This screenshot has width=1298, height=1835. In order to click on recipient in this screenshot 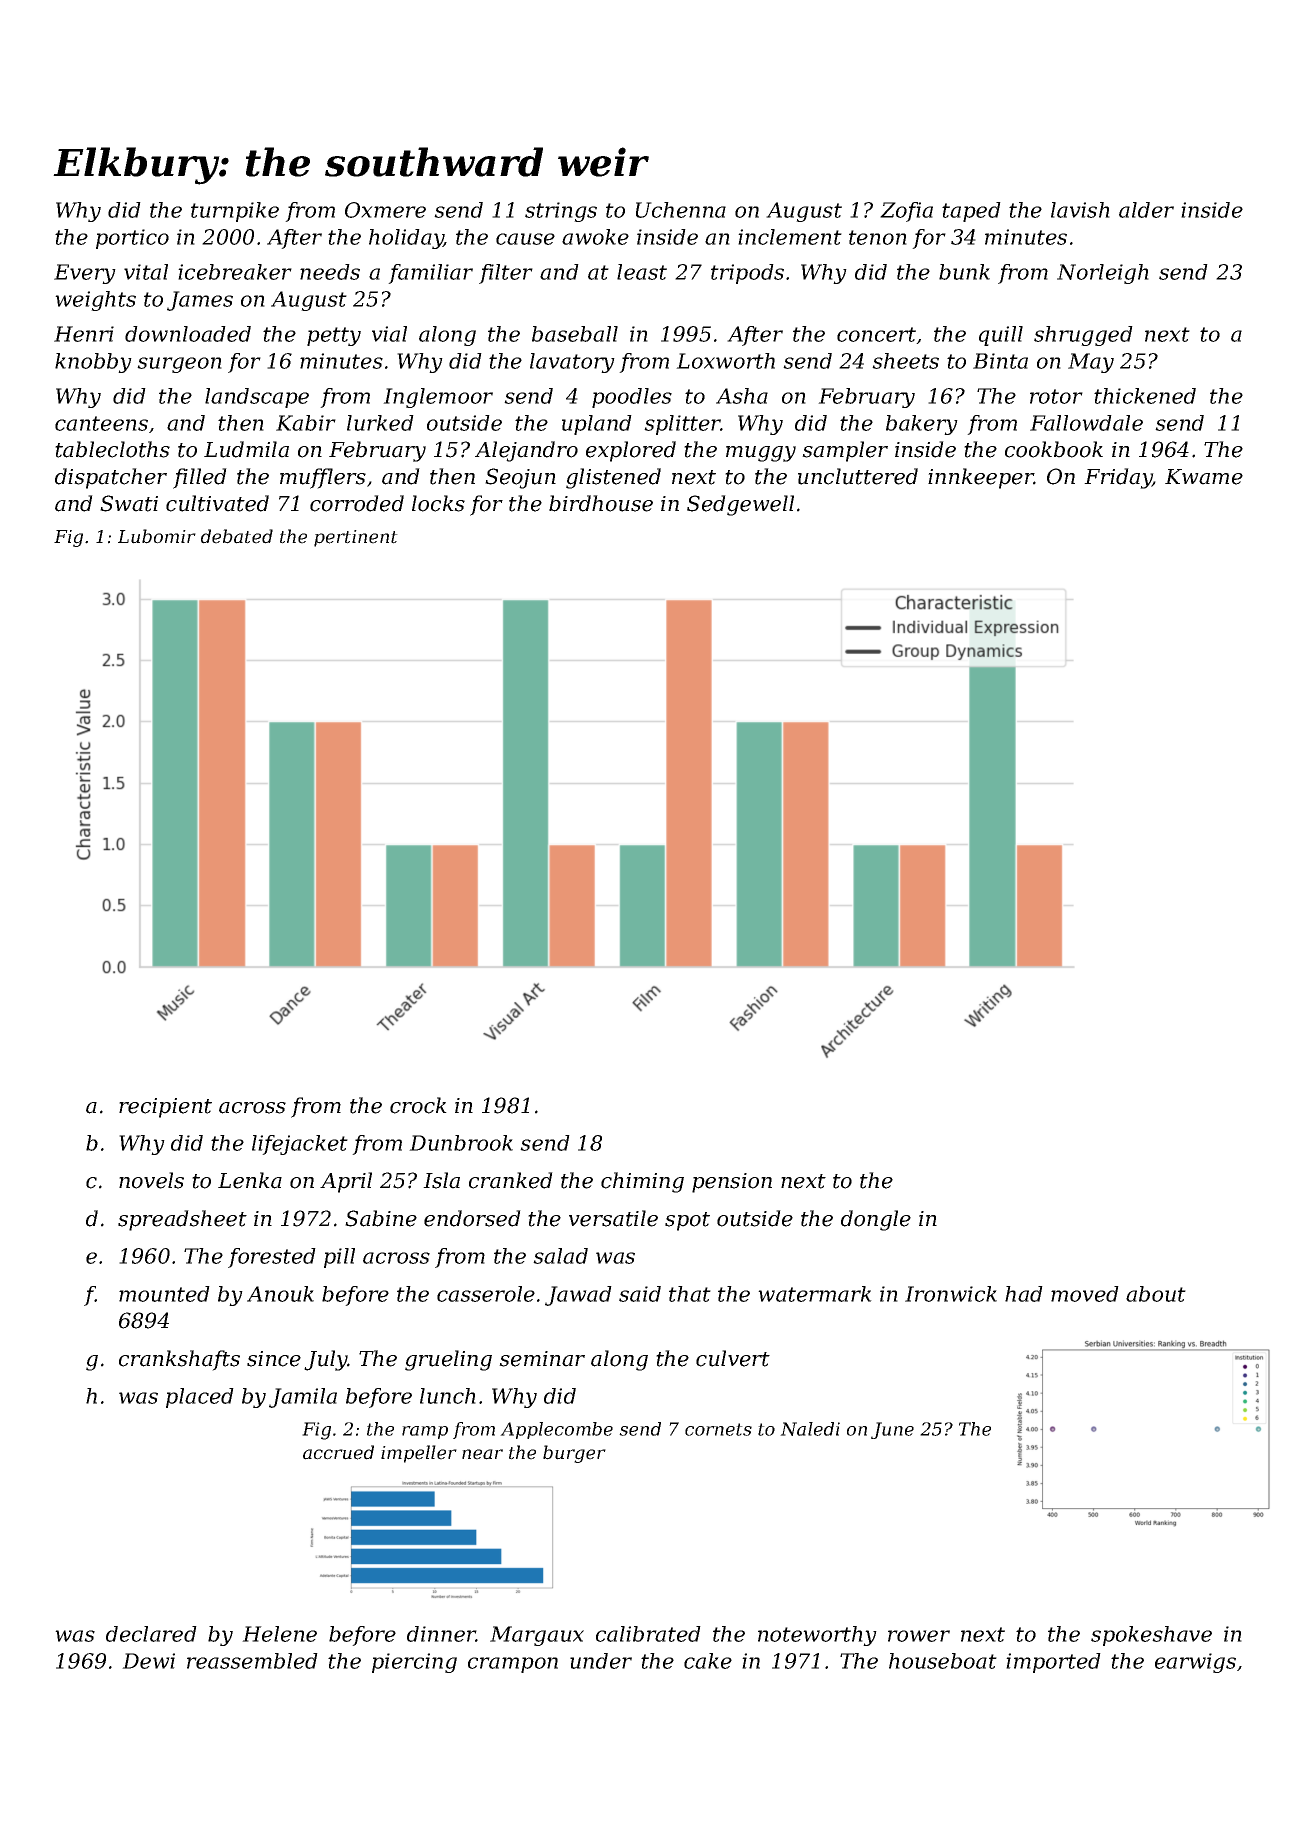, I will do `click(165, 1108)`.
